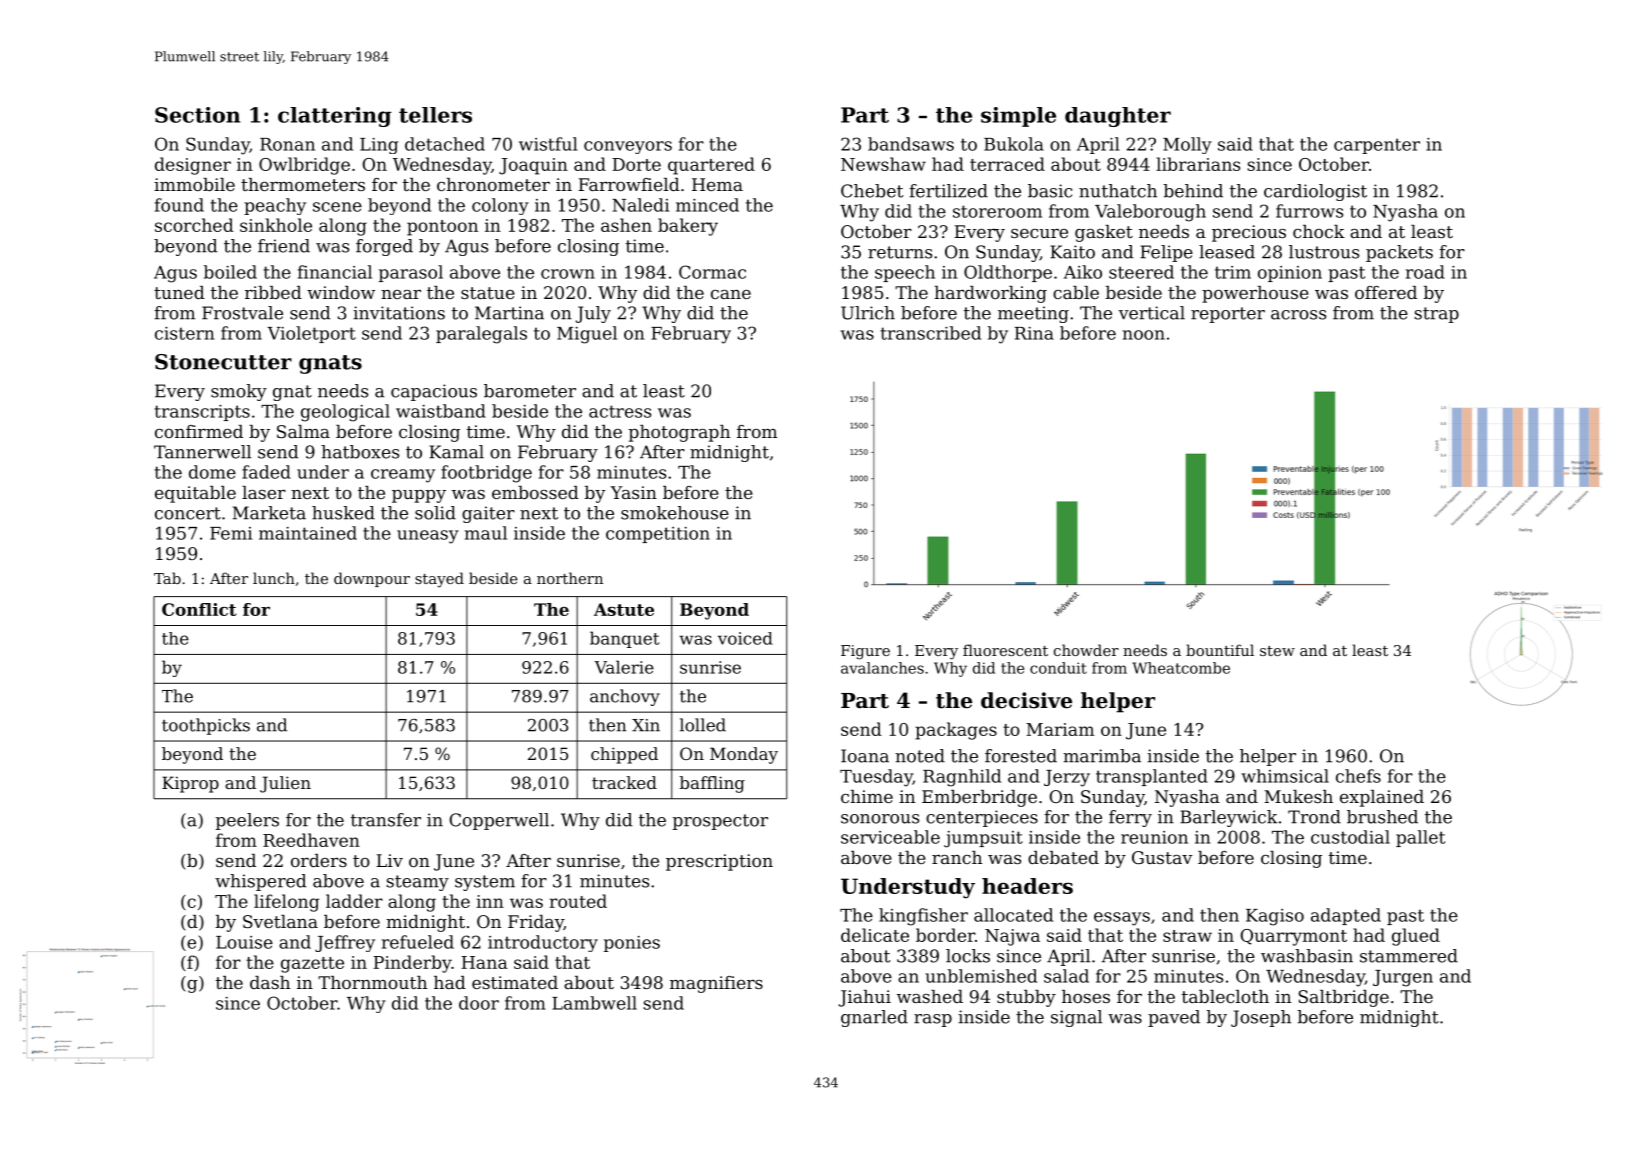 The width and height of the page is (1627, 1150). Describe the element at coordinates (479, 1003) in the page. I see `door` at that location.
